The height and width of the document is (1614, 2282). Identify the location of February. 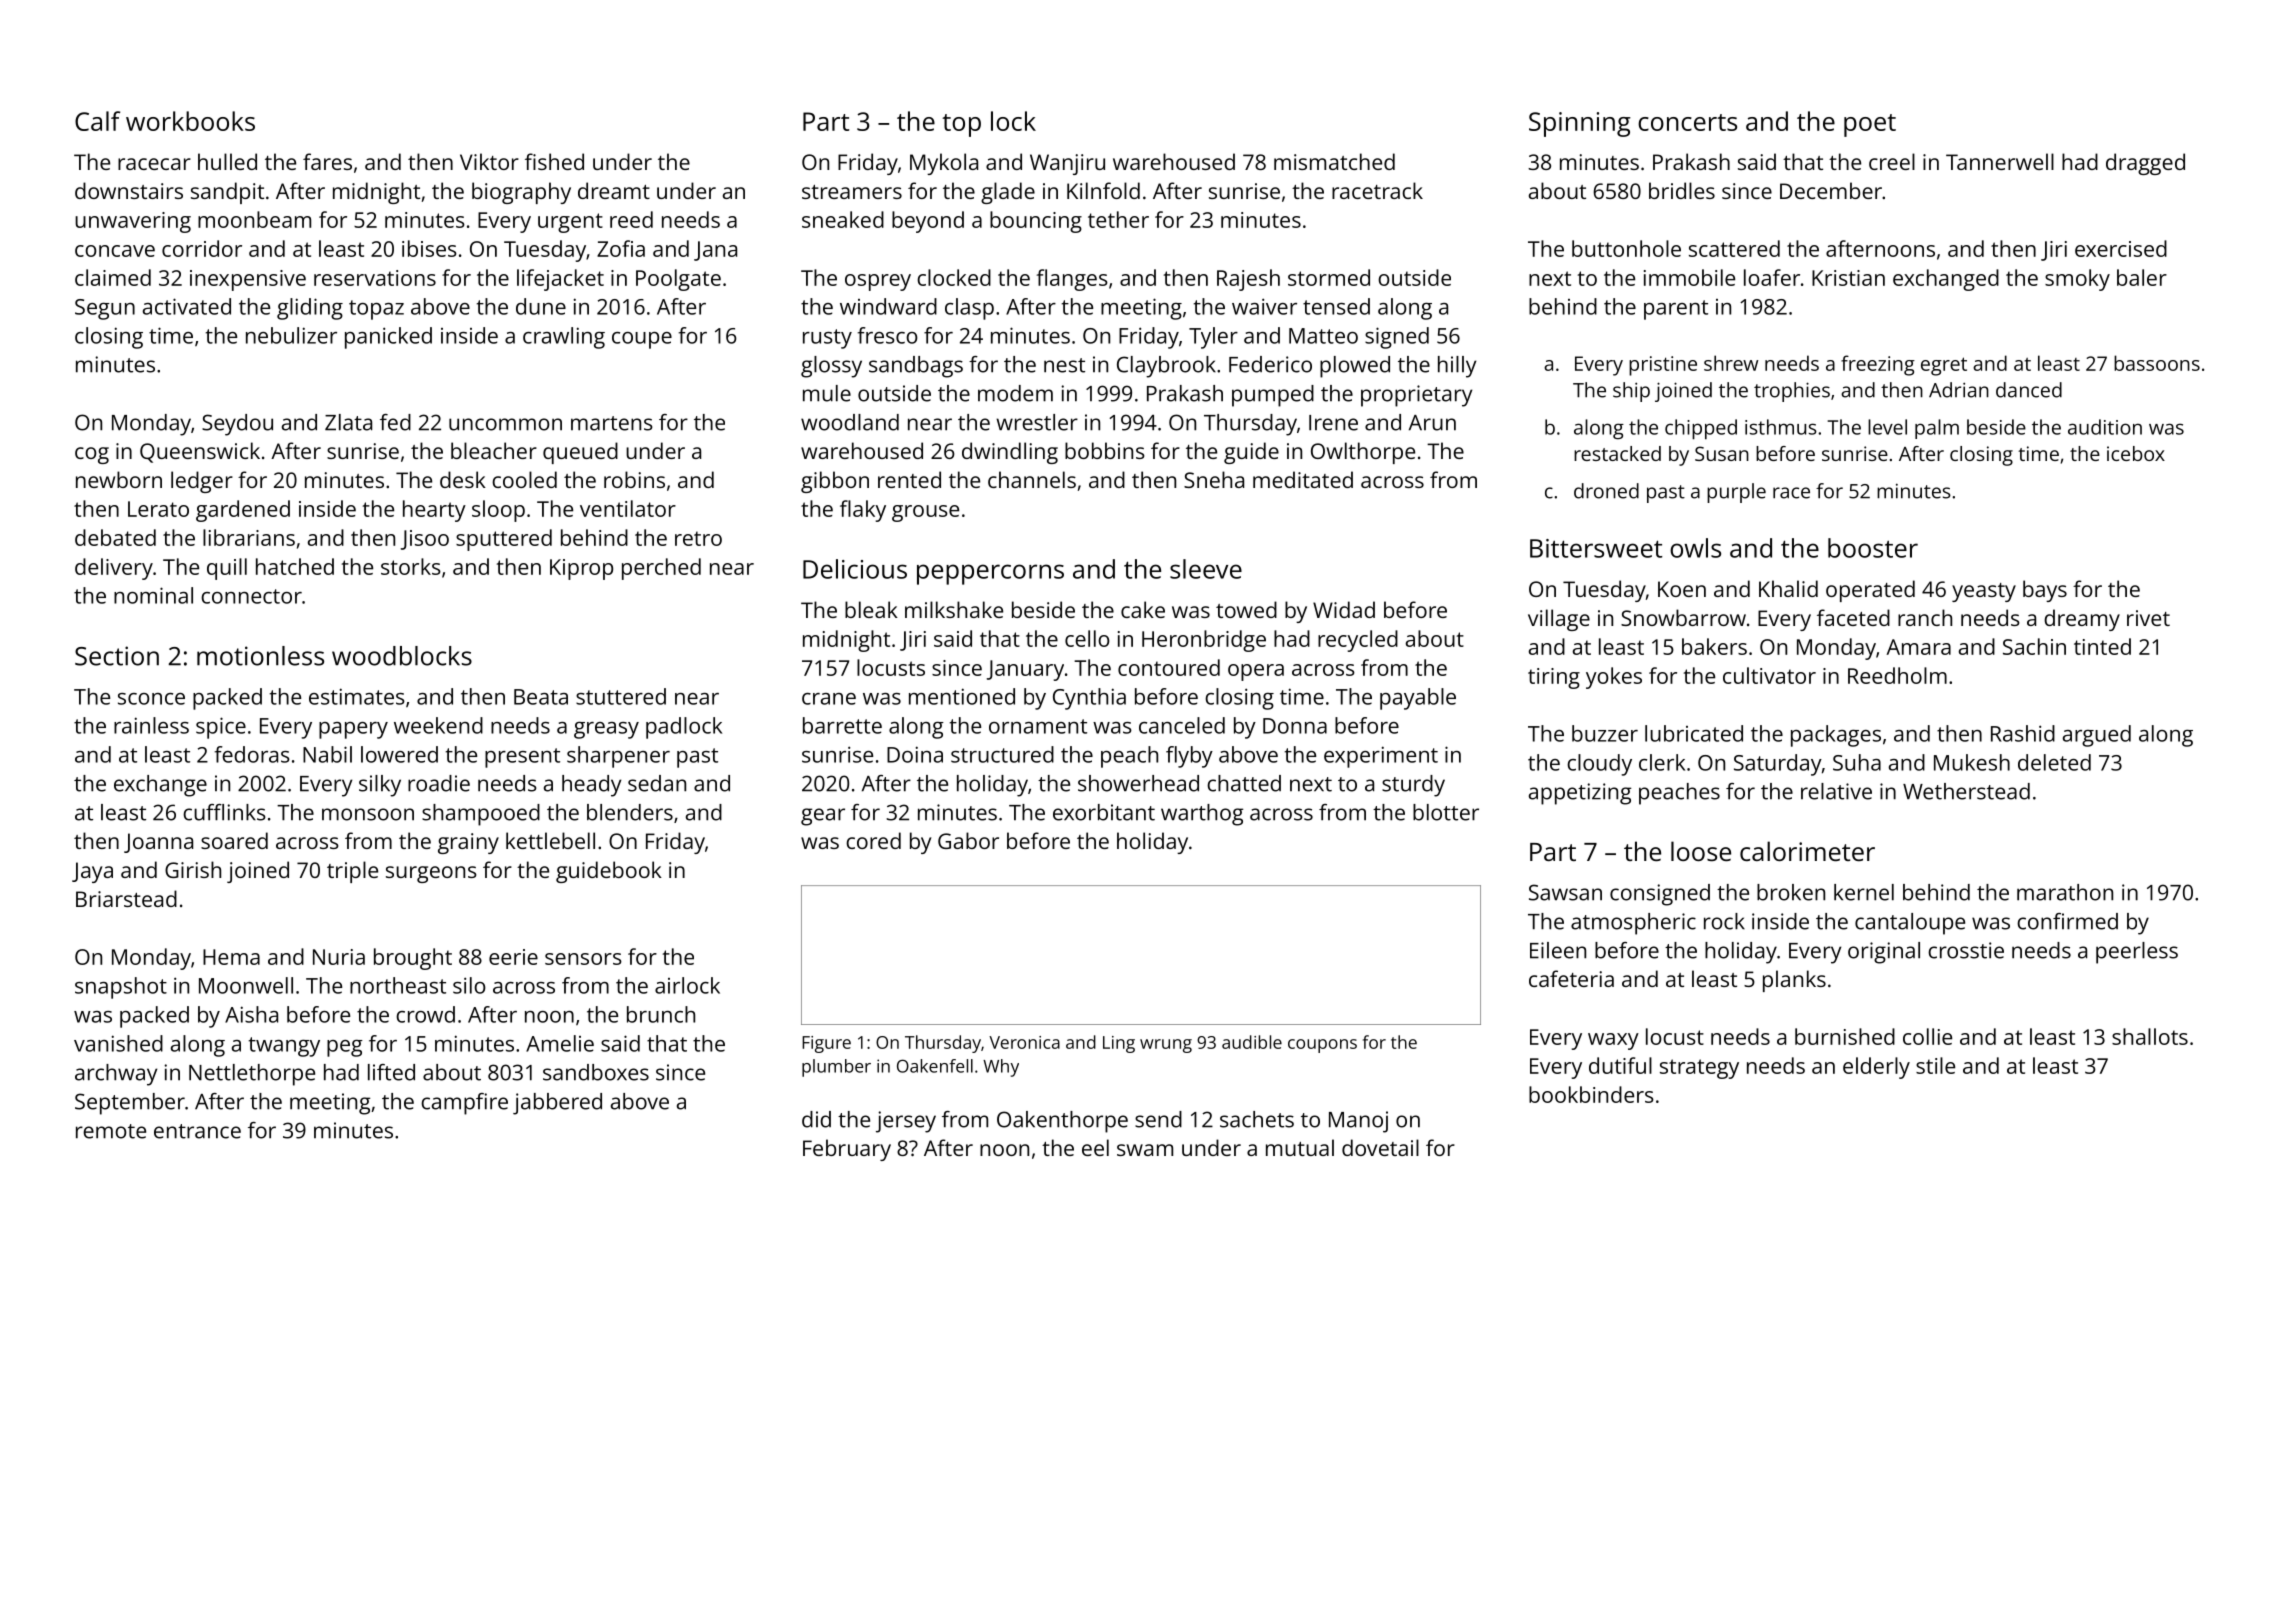
(847, 1150).
